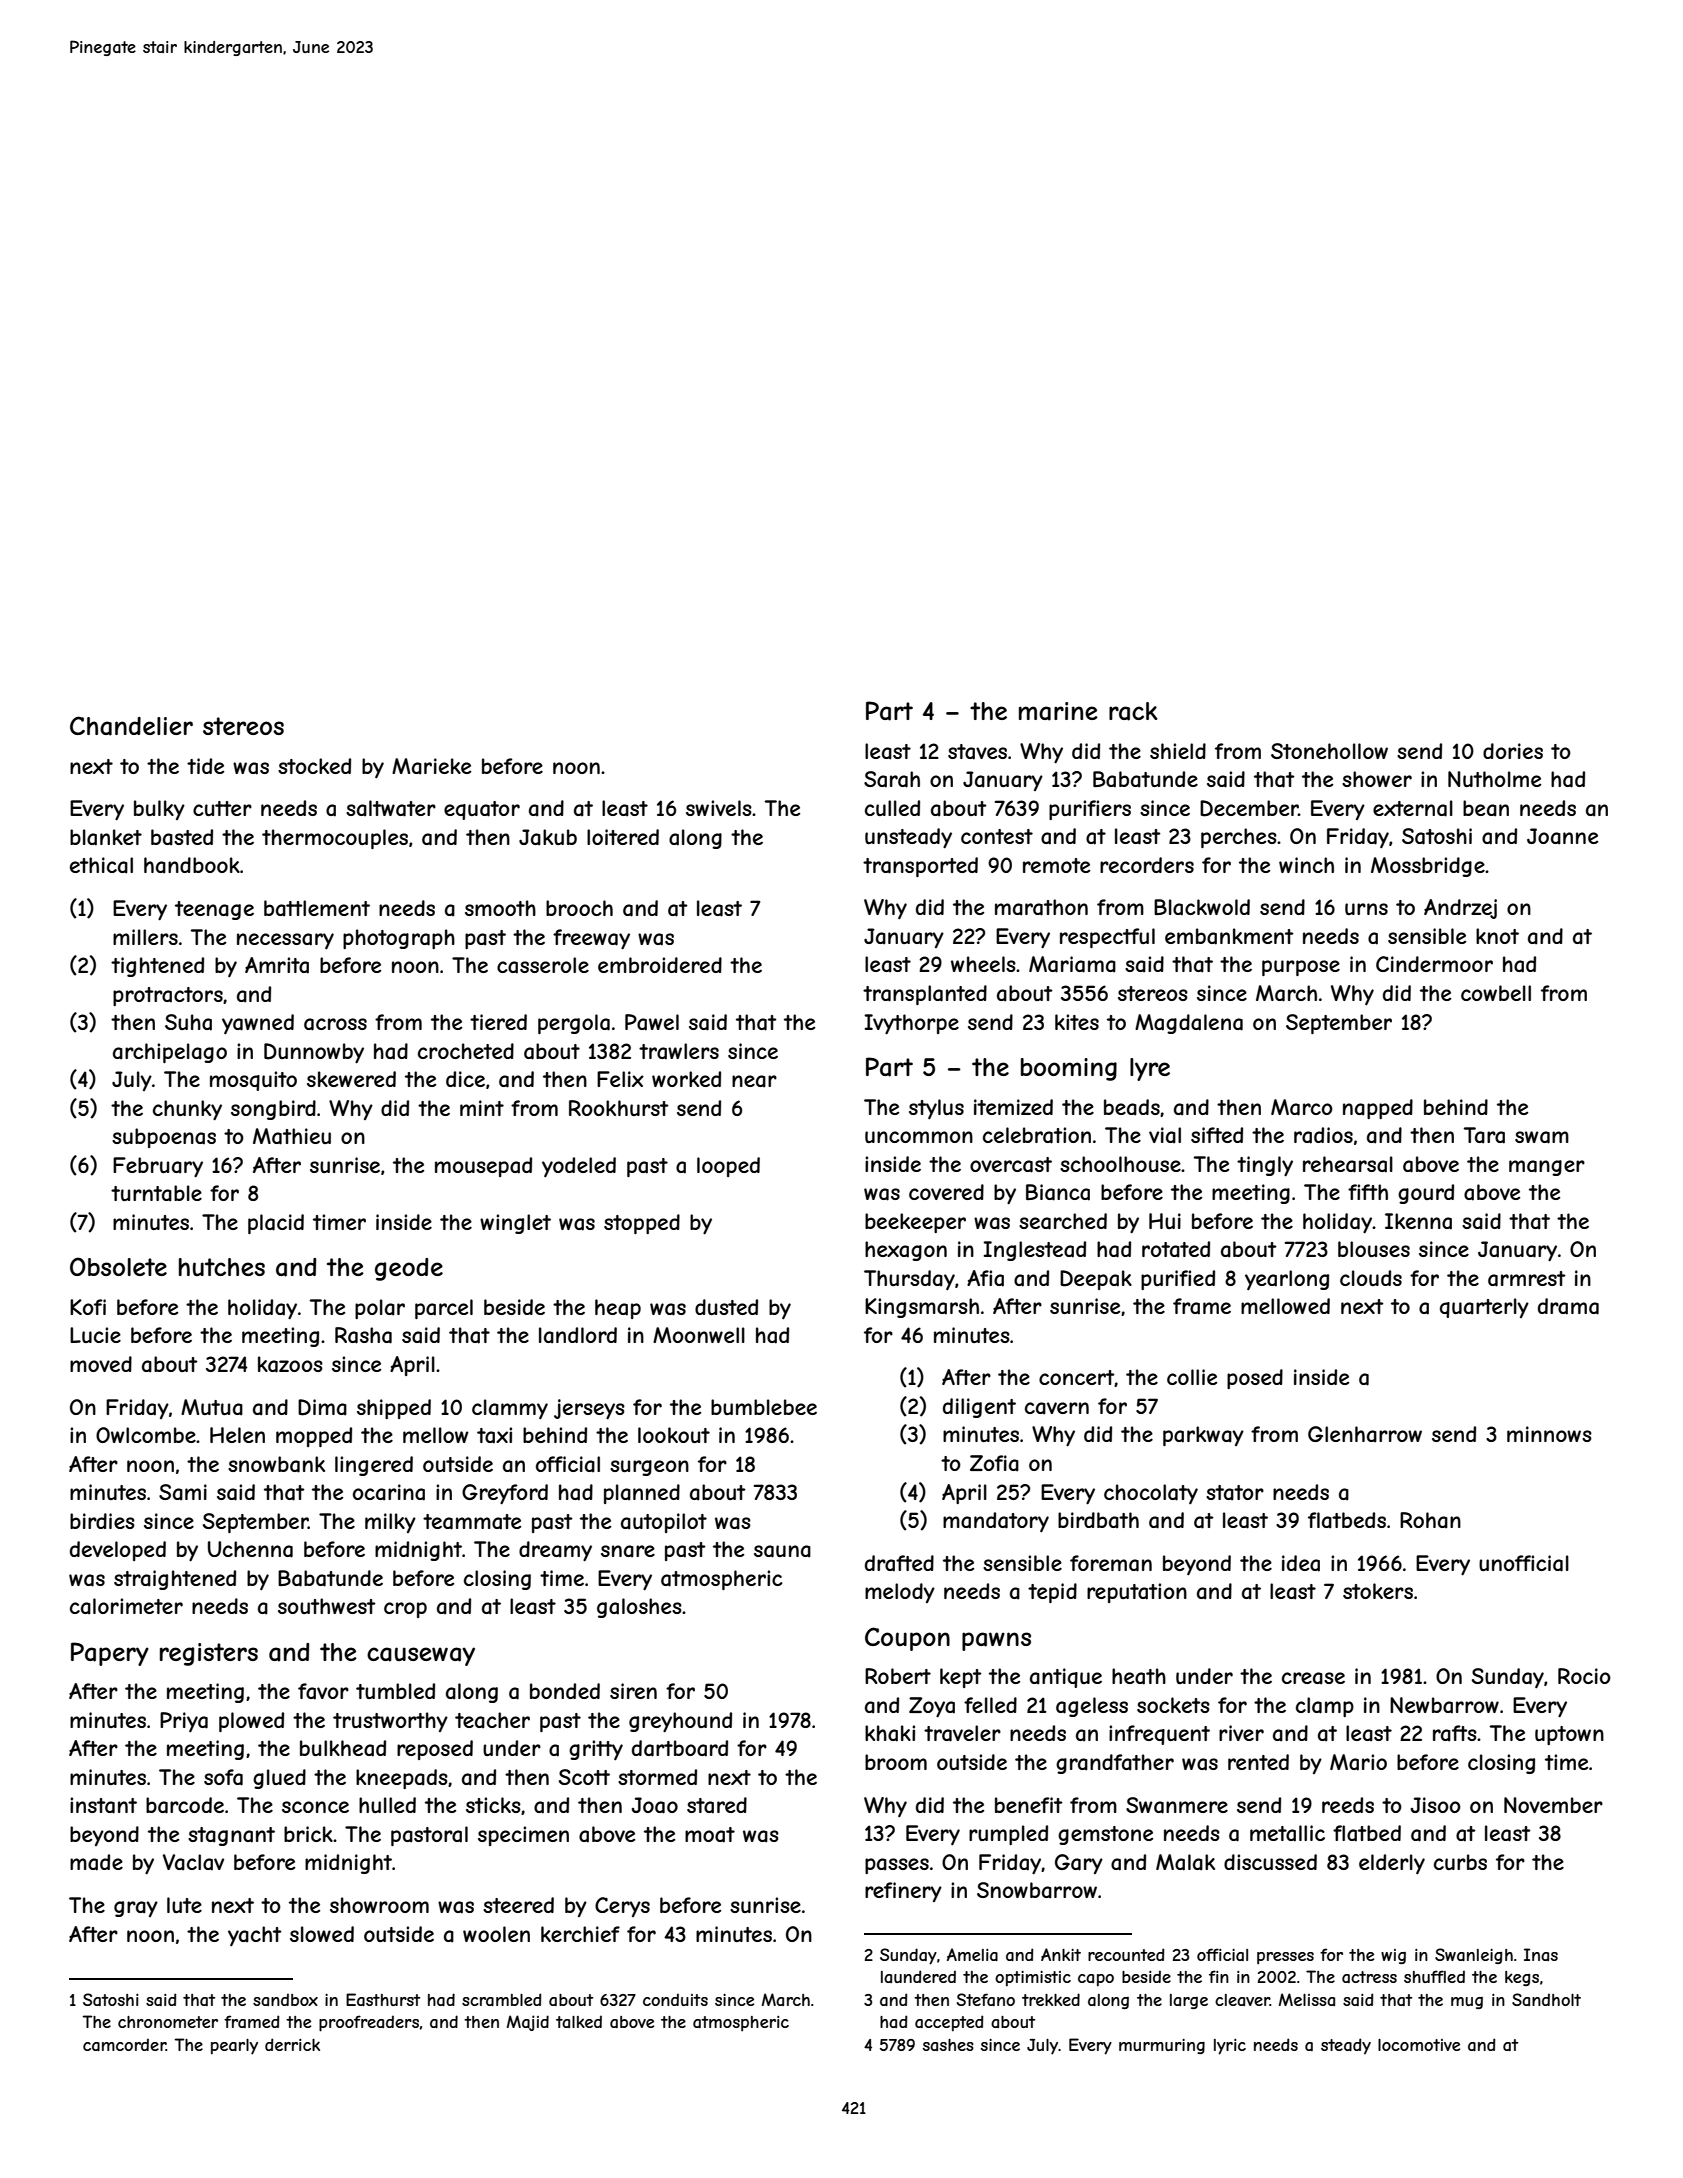  I want to click on moved, so click(101, 1364).
